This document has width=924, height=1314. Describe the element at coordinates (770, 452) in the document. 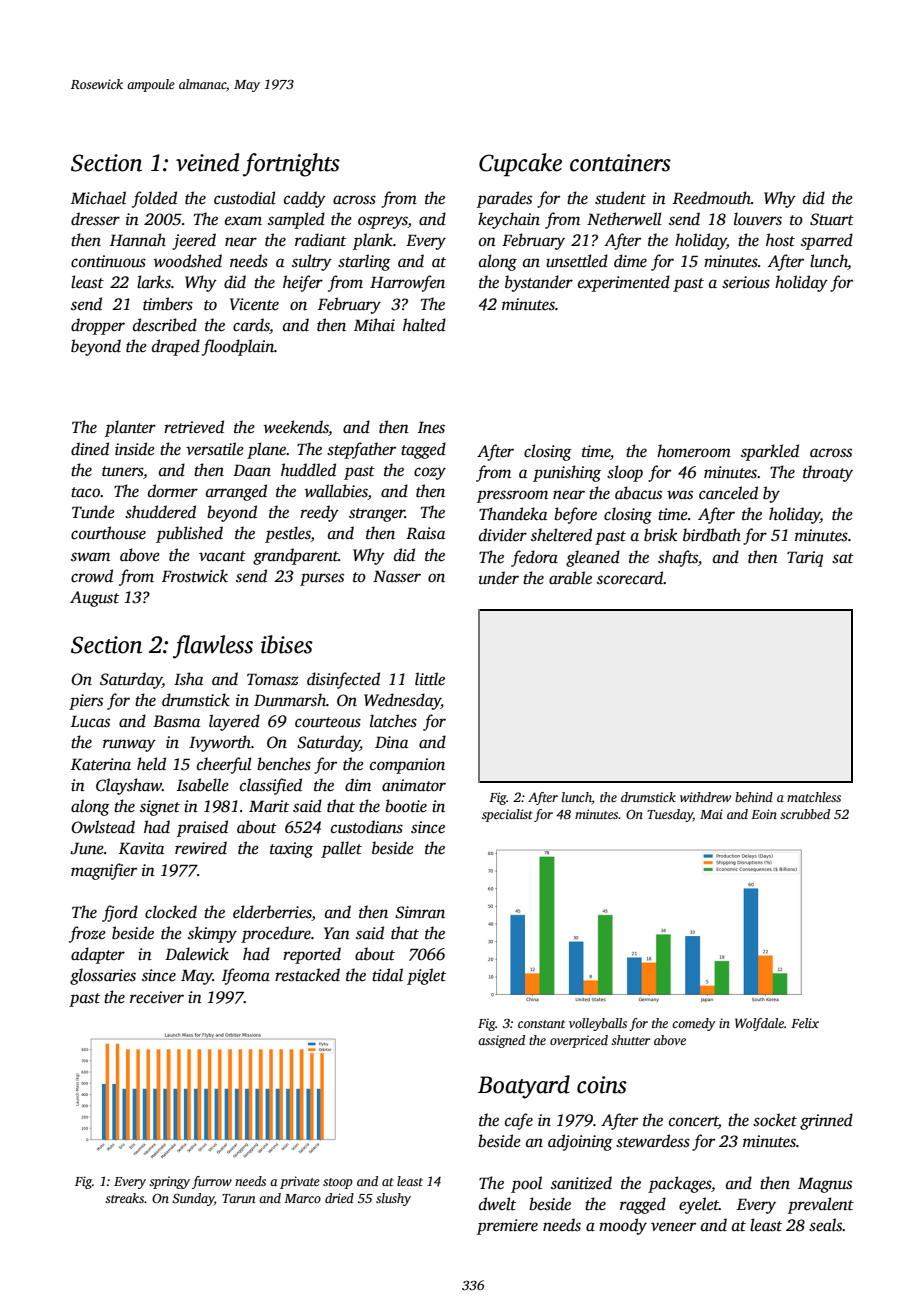

I see `sparkled` at that location.
